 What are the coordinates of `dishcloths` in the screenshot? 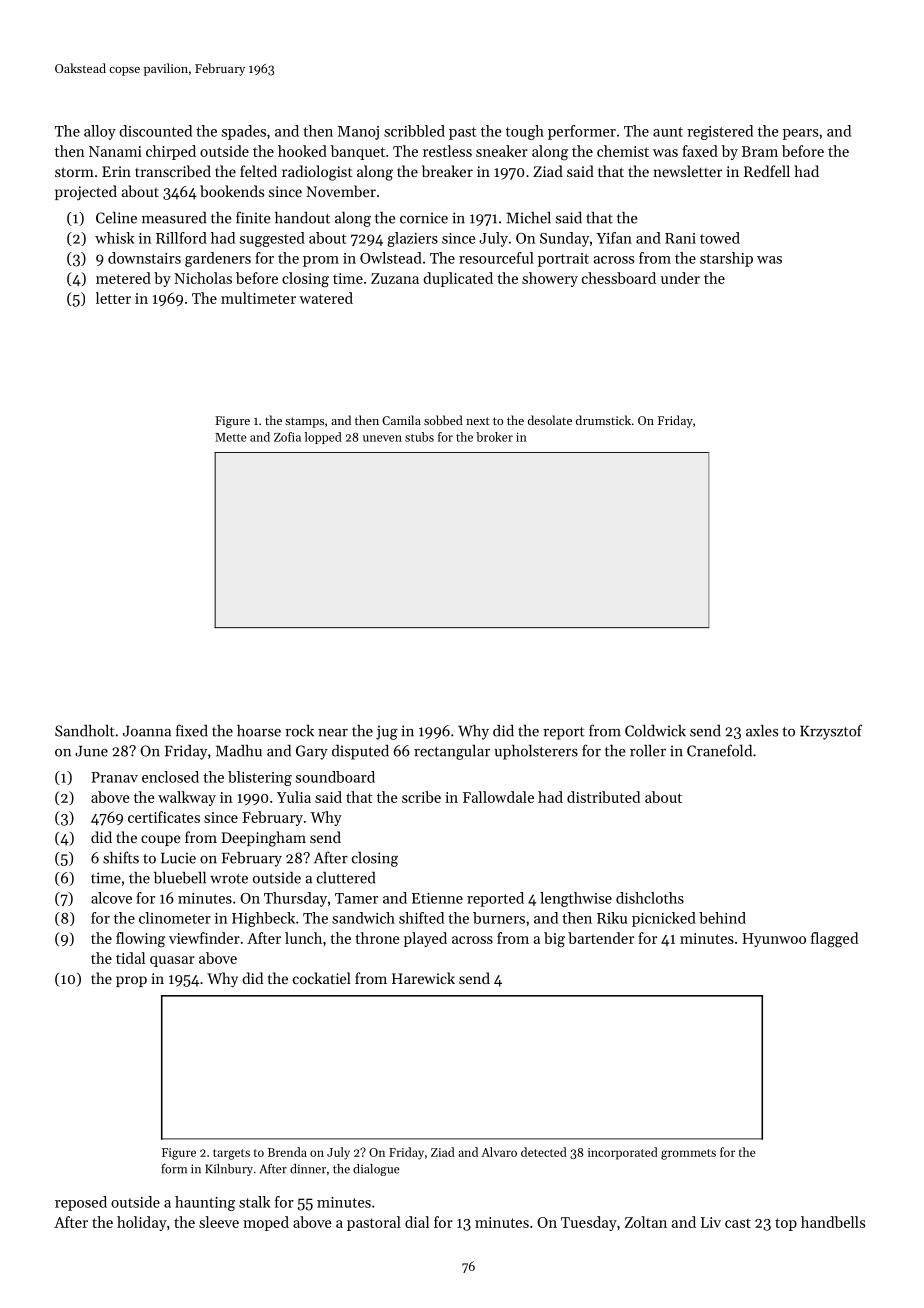 It's located at (650, 898).
